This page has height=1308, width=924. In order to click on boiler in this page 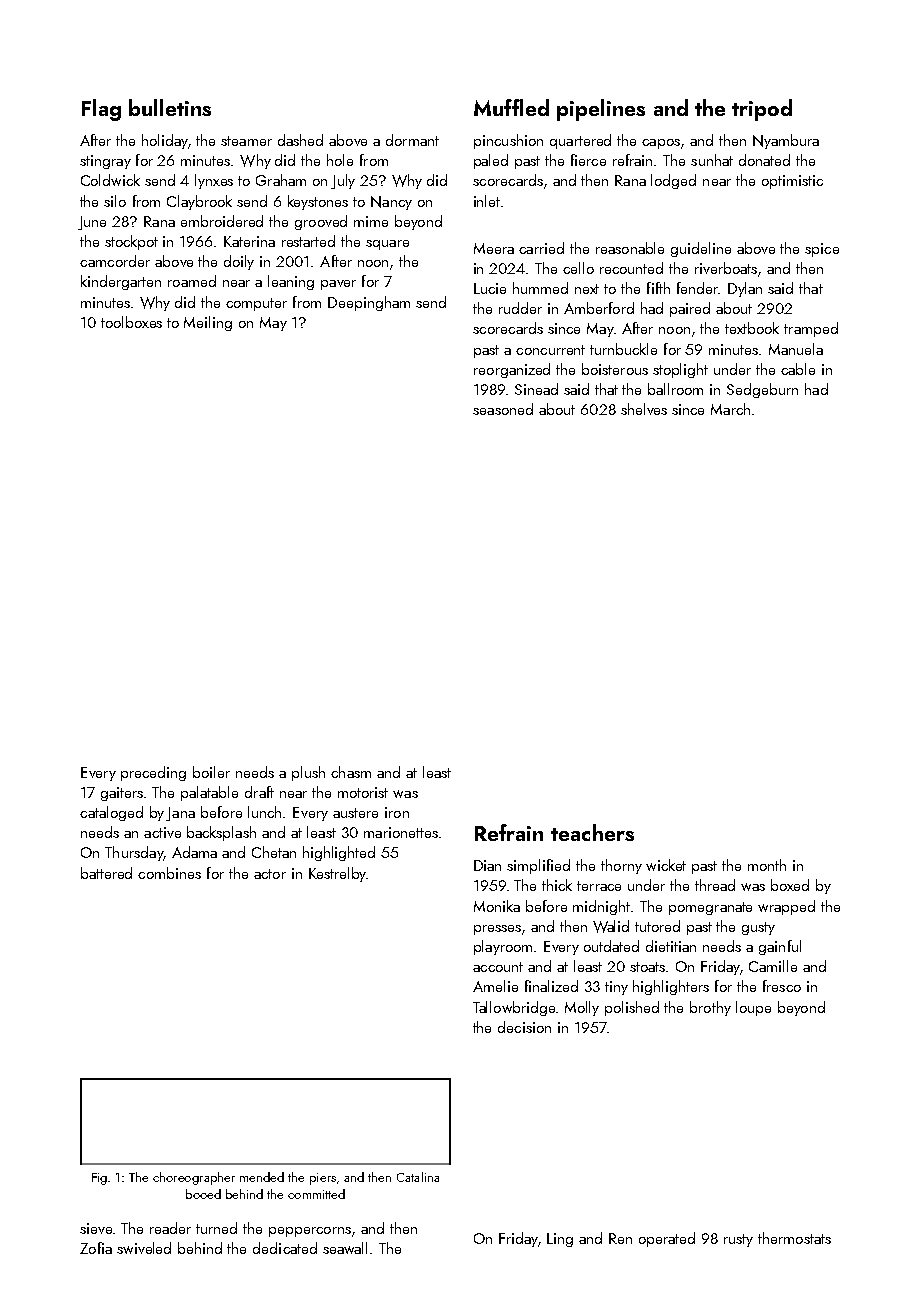, I will do `click(211, 772)`.
